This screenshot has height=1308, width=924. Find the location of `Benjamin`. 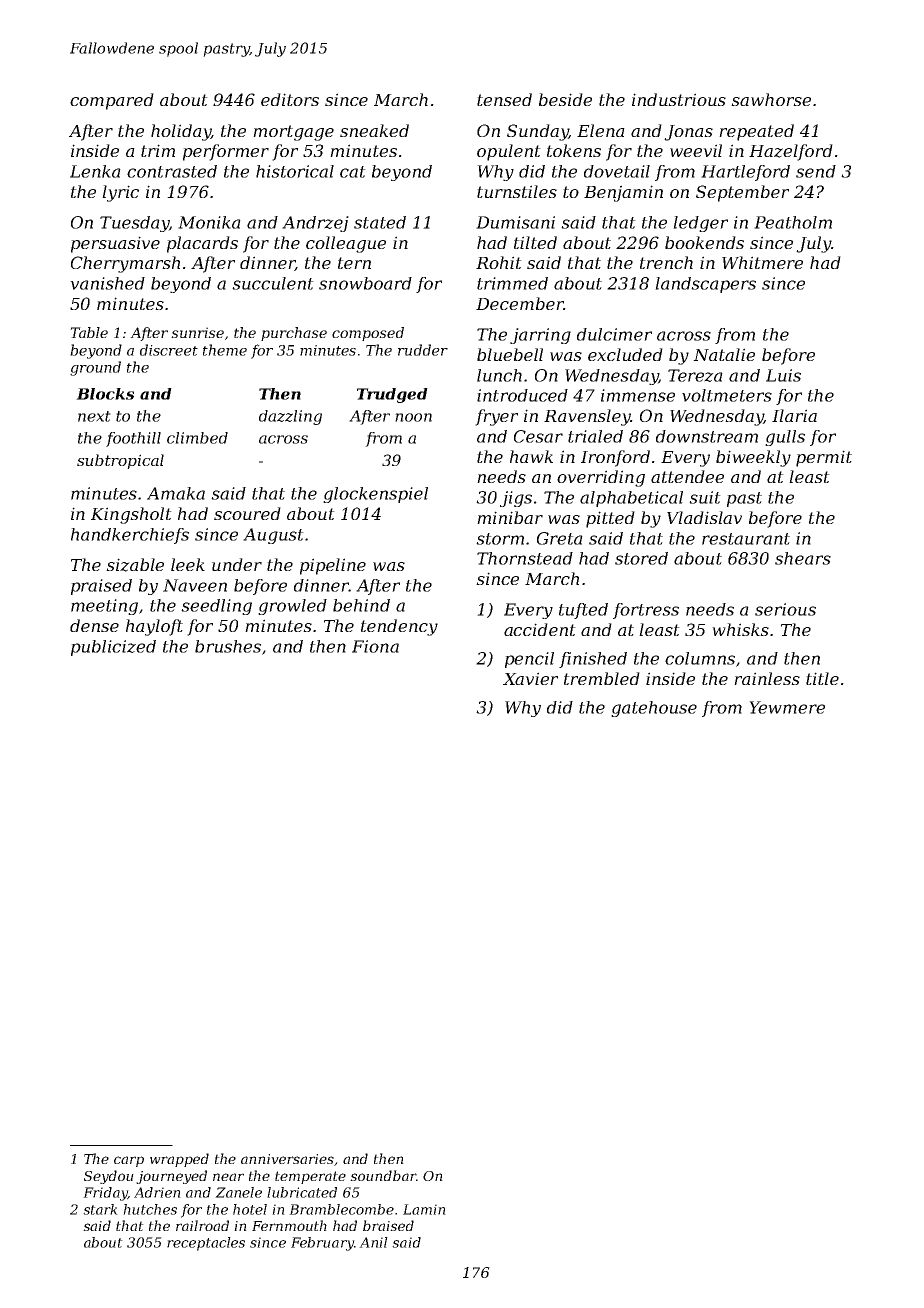

Benjamin is located at coordinates (623, 193).
